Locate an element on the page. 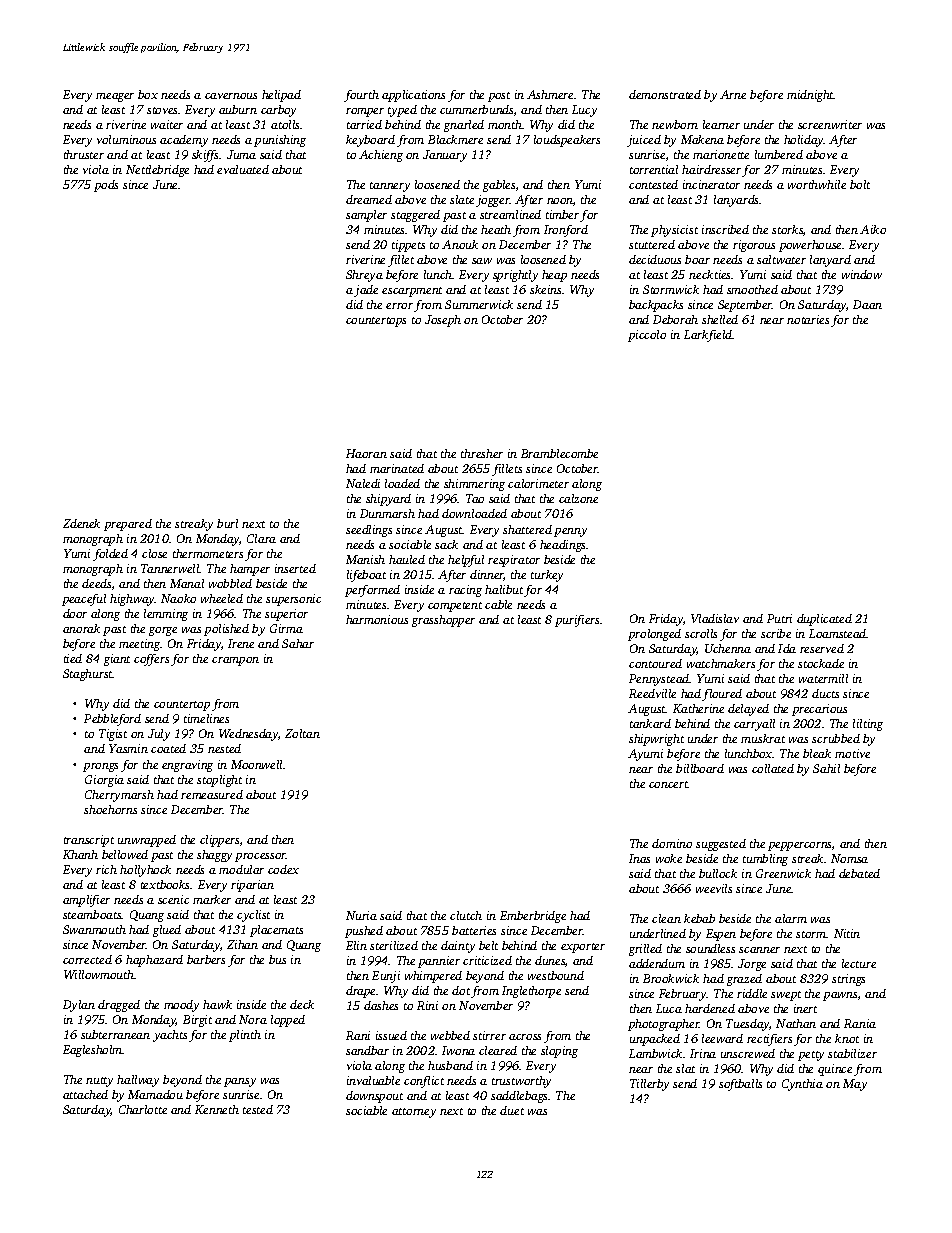 This page has width=952, height=1233. softballs is located at coordinates (740, 1085).
